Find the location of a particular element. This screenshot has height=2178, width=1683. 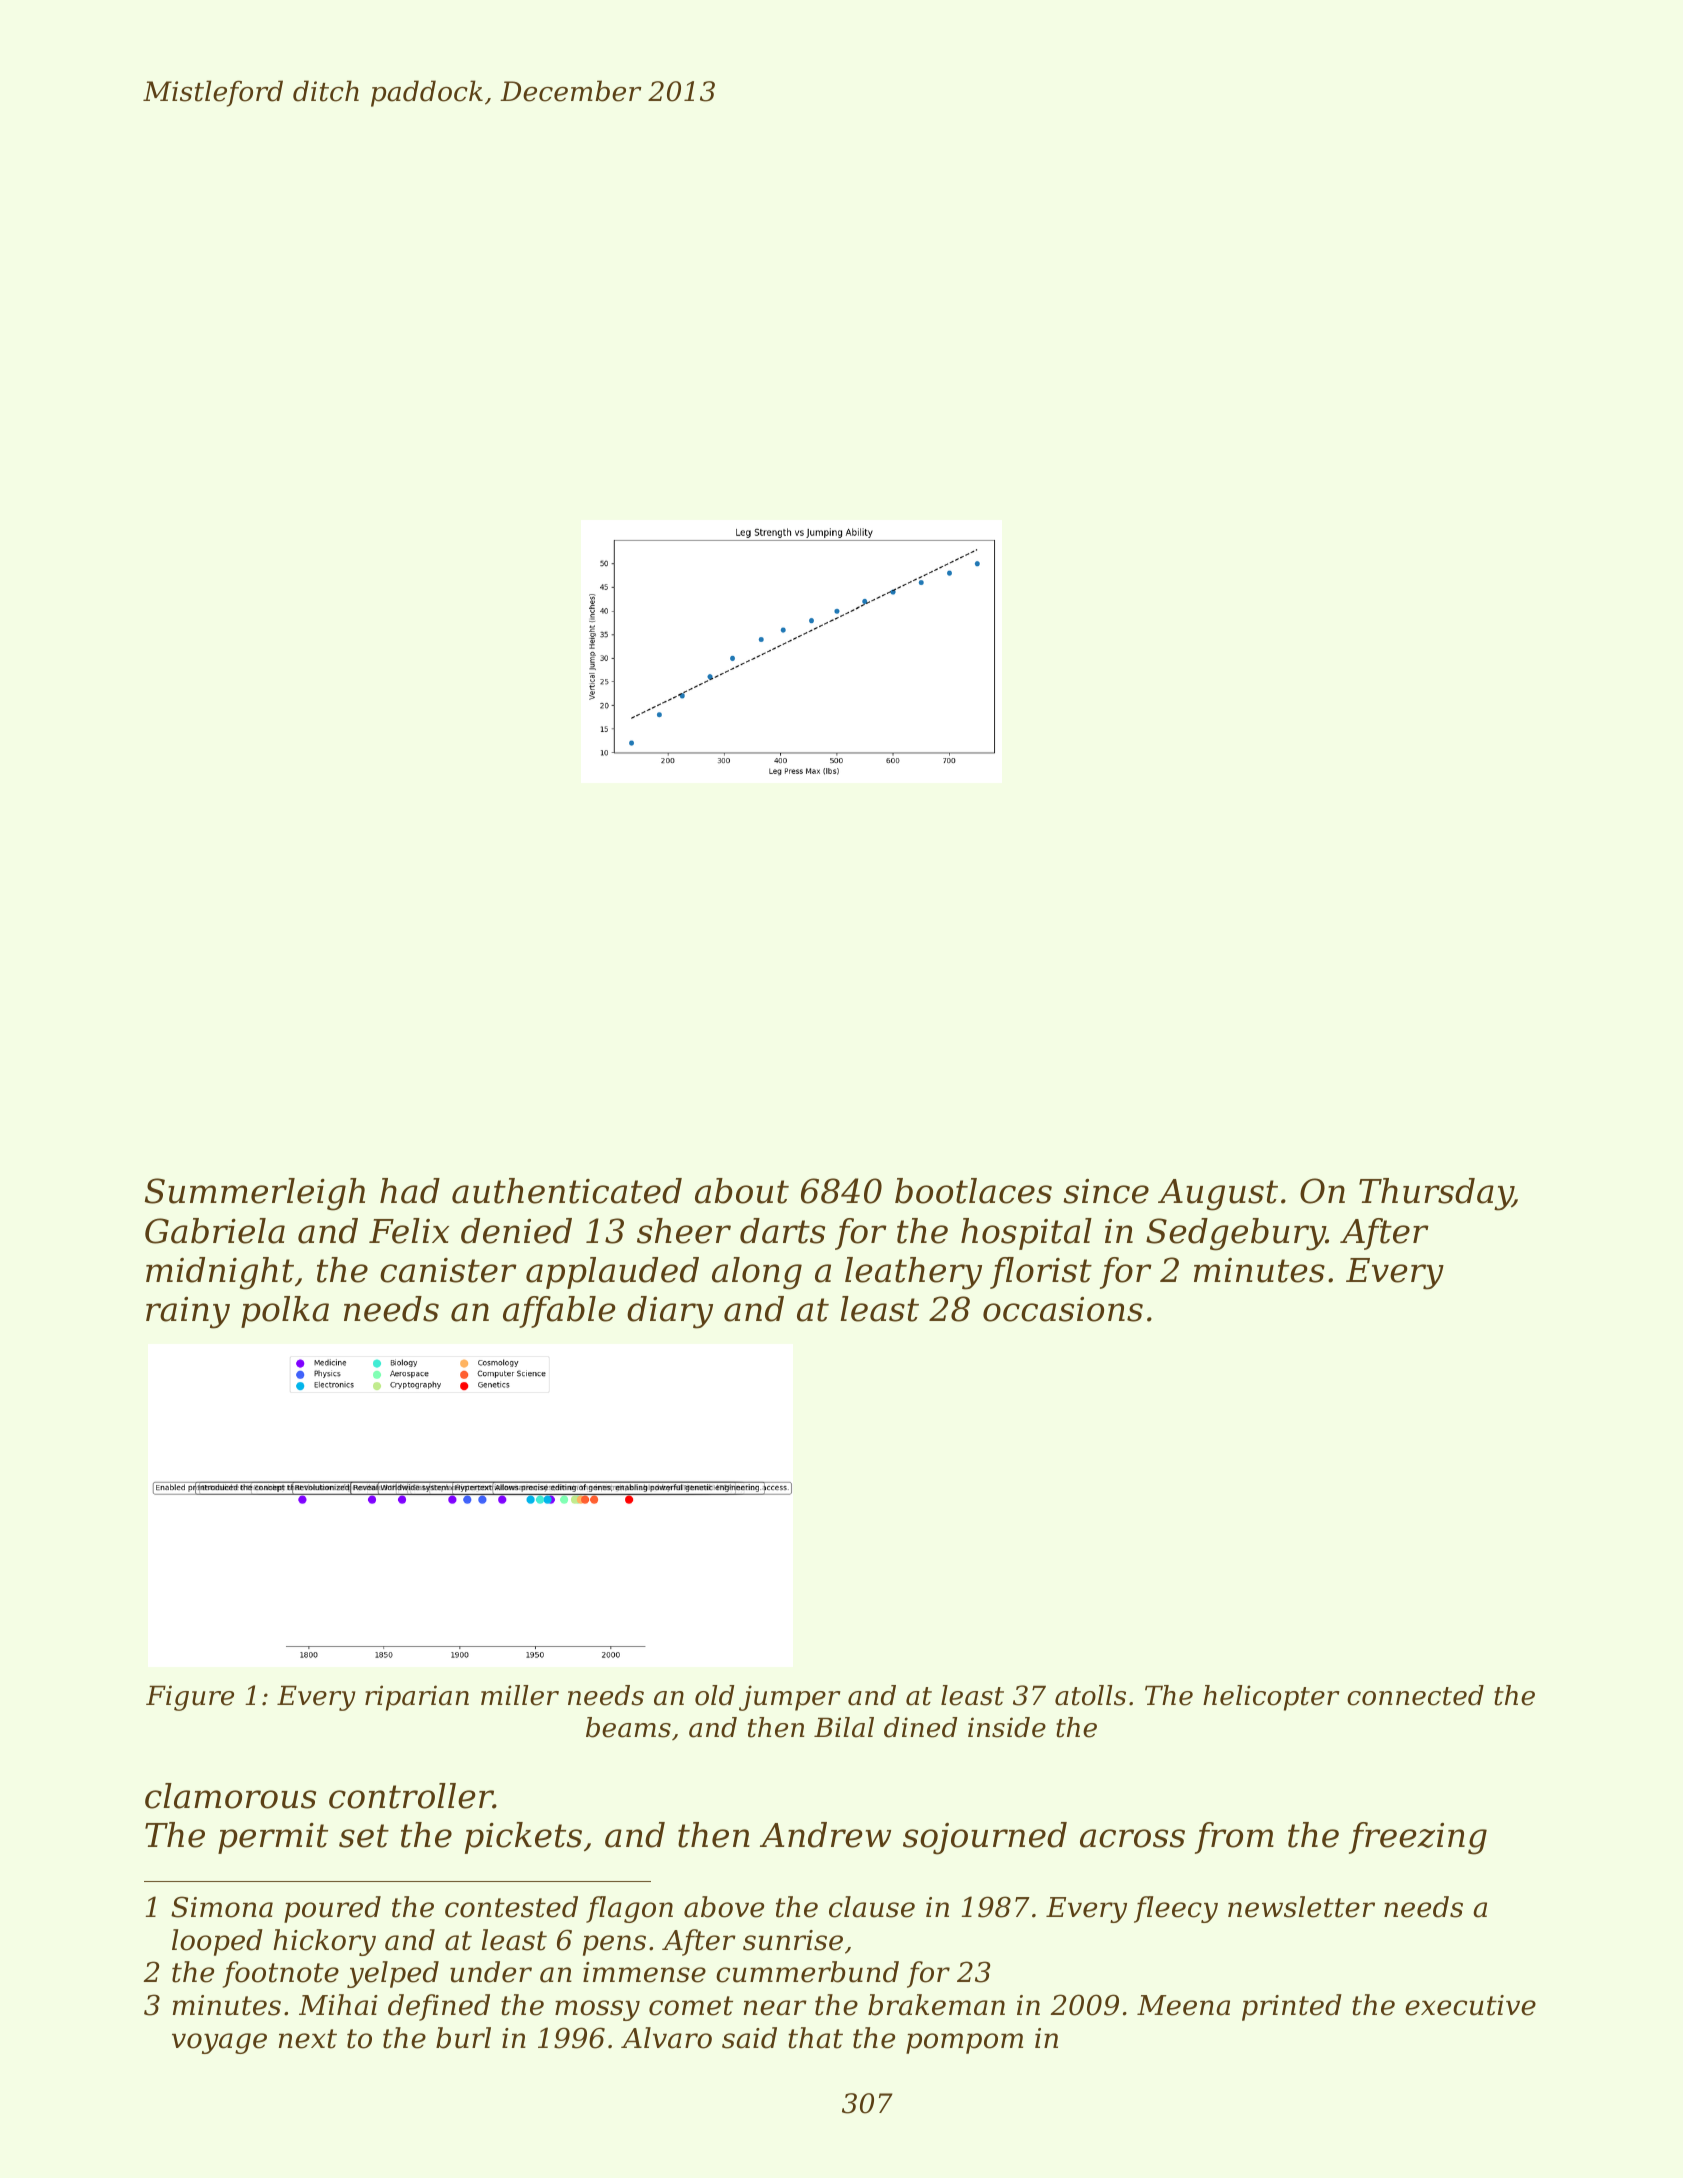

affable is located at coordinates (559, 1312).
